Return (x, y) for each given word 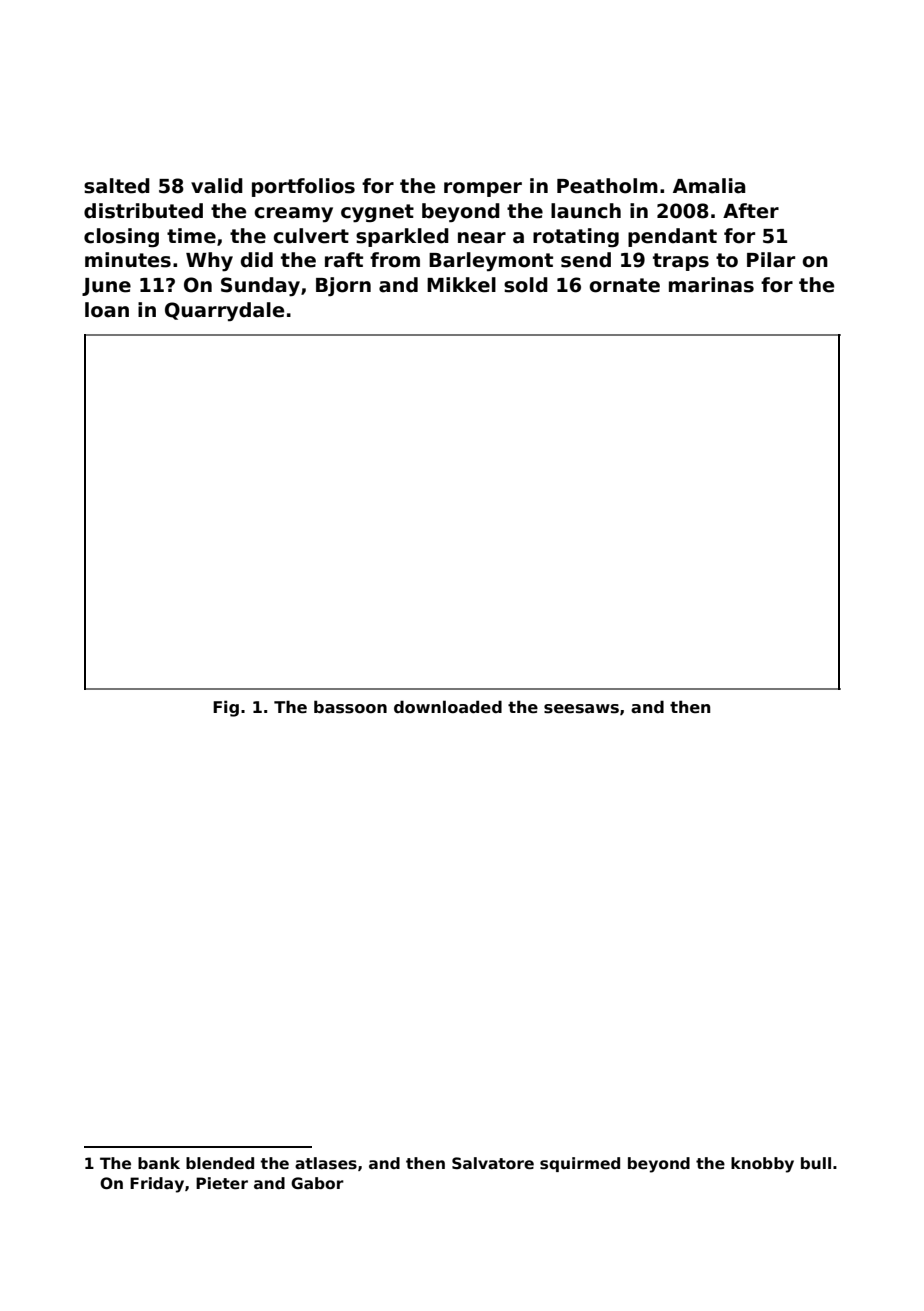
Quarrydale (224, 311)
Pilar (771, 260)
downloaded (448, 707)
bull (816, 1163)
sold (526, 285)
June (106, 287)
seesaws (581, 709)
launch (586, 211)
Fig (226, 708)
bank (159, 1163)
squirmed (580, 1164)
